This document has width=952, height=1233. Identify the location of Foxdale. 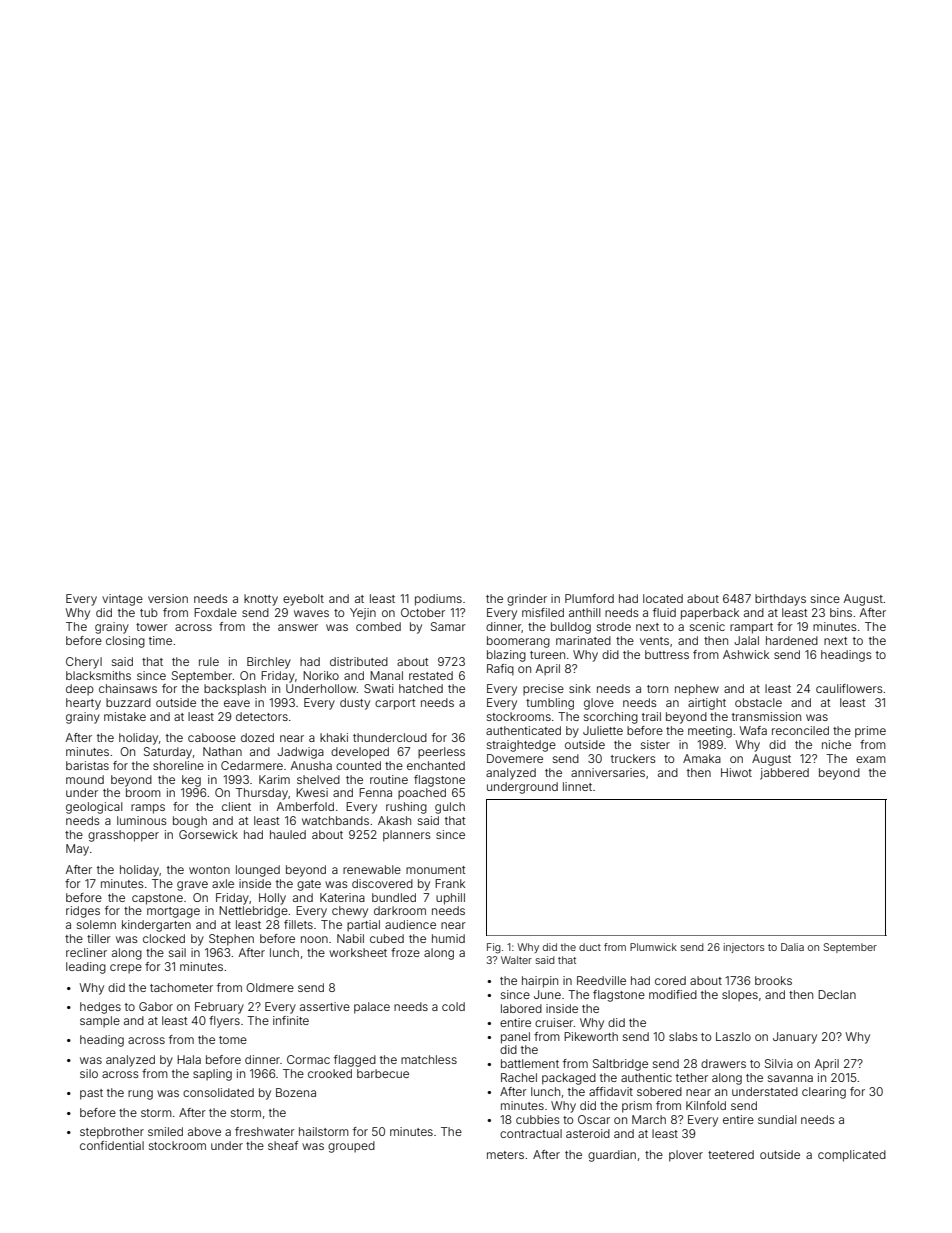
(215, 612).
